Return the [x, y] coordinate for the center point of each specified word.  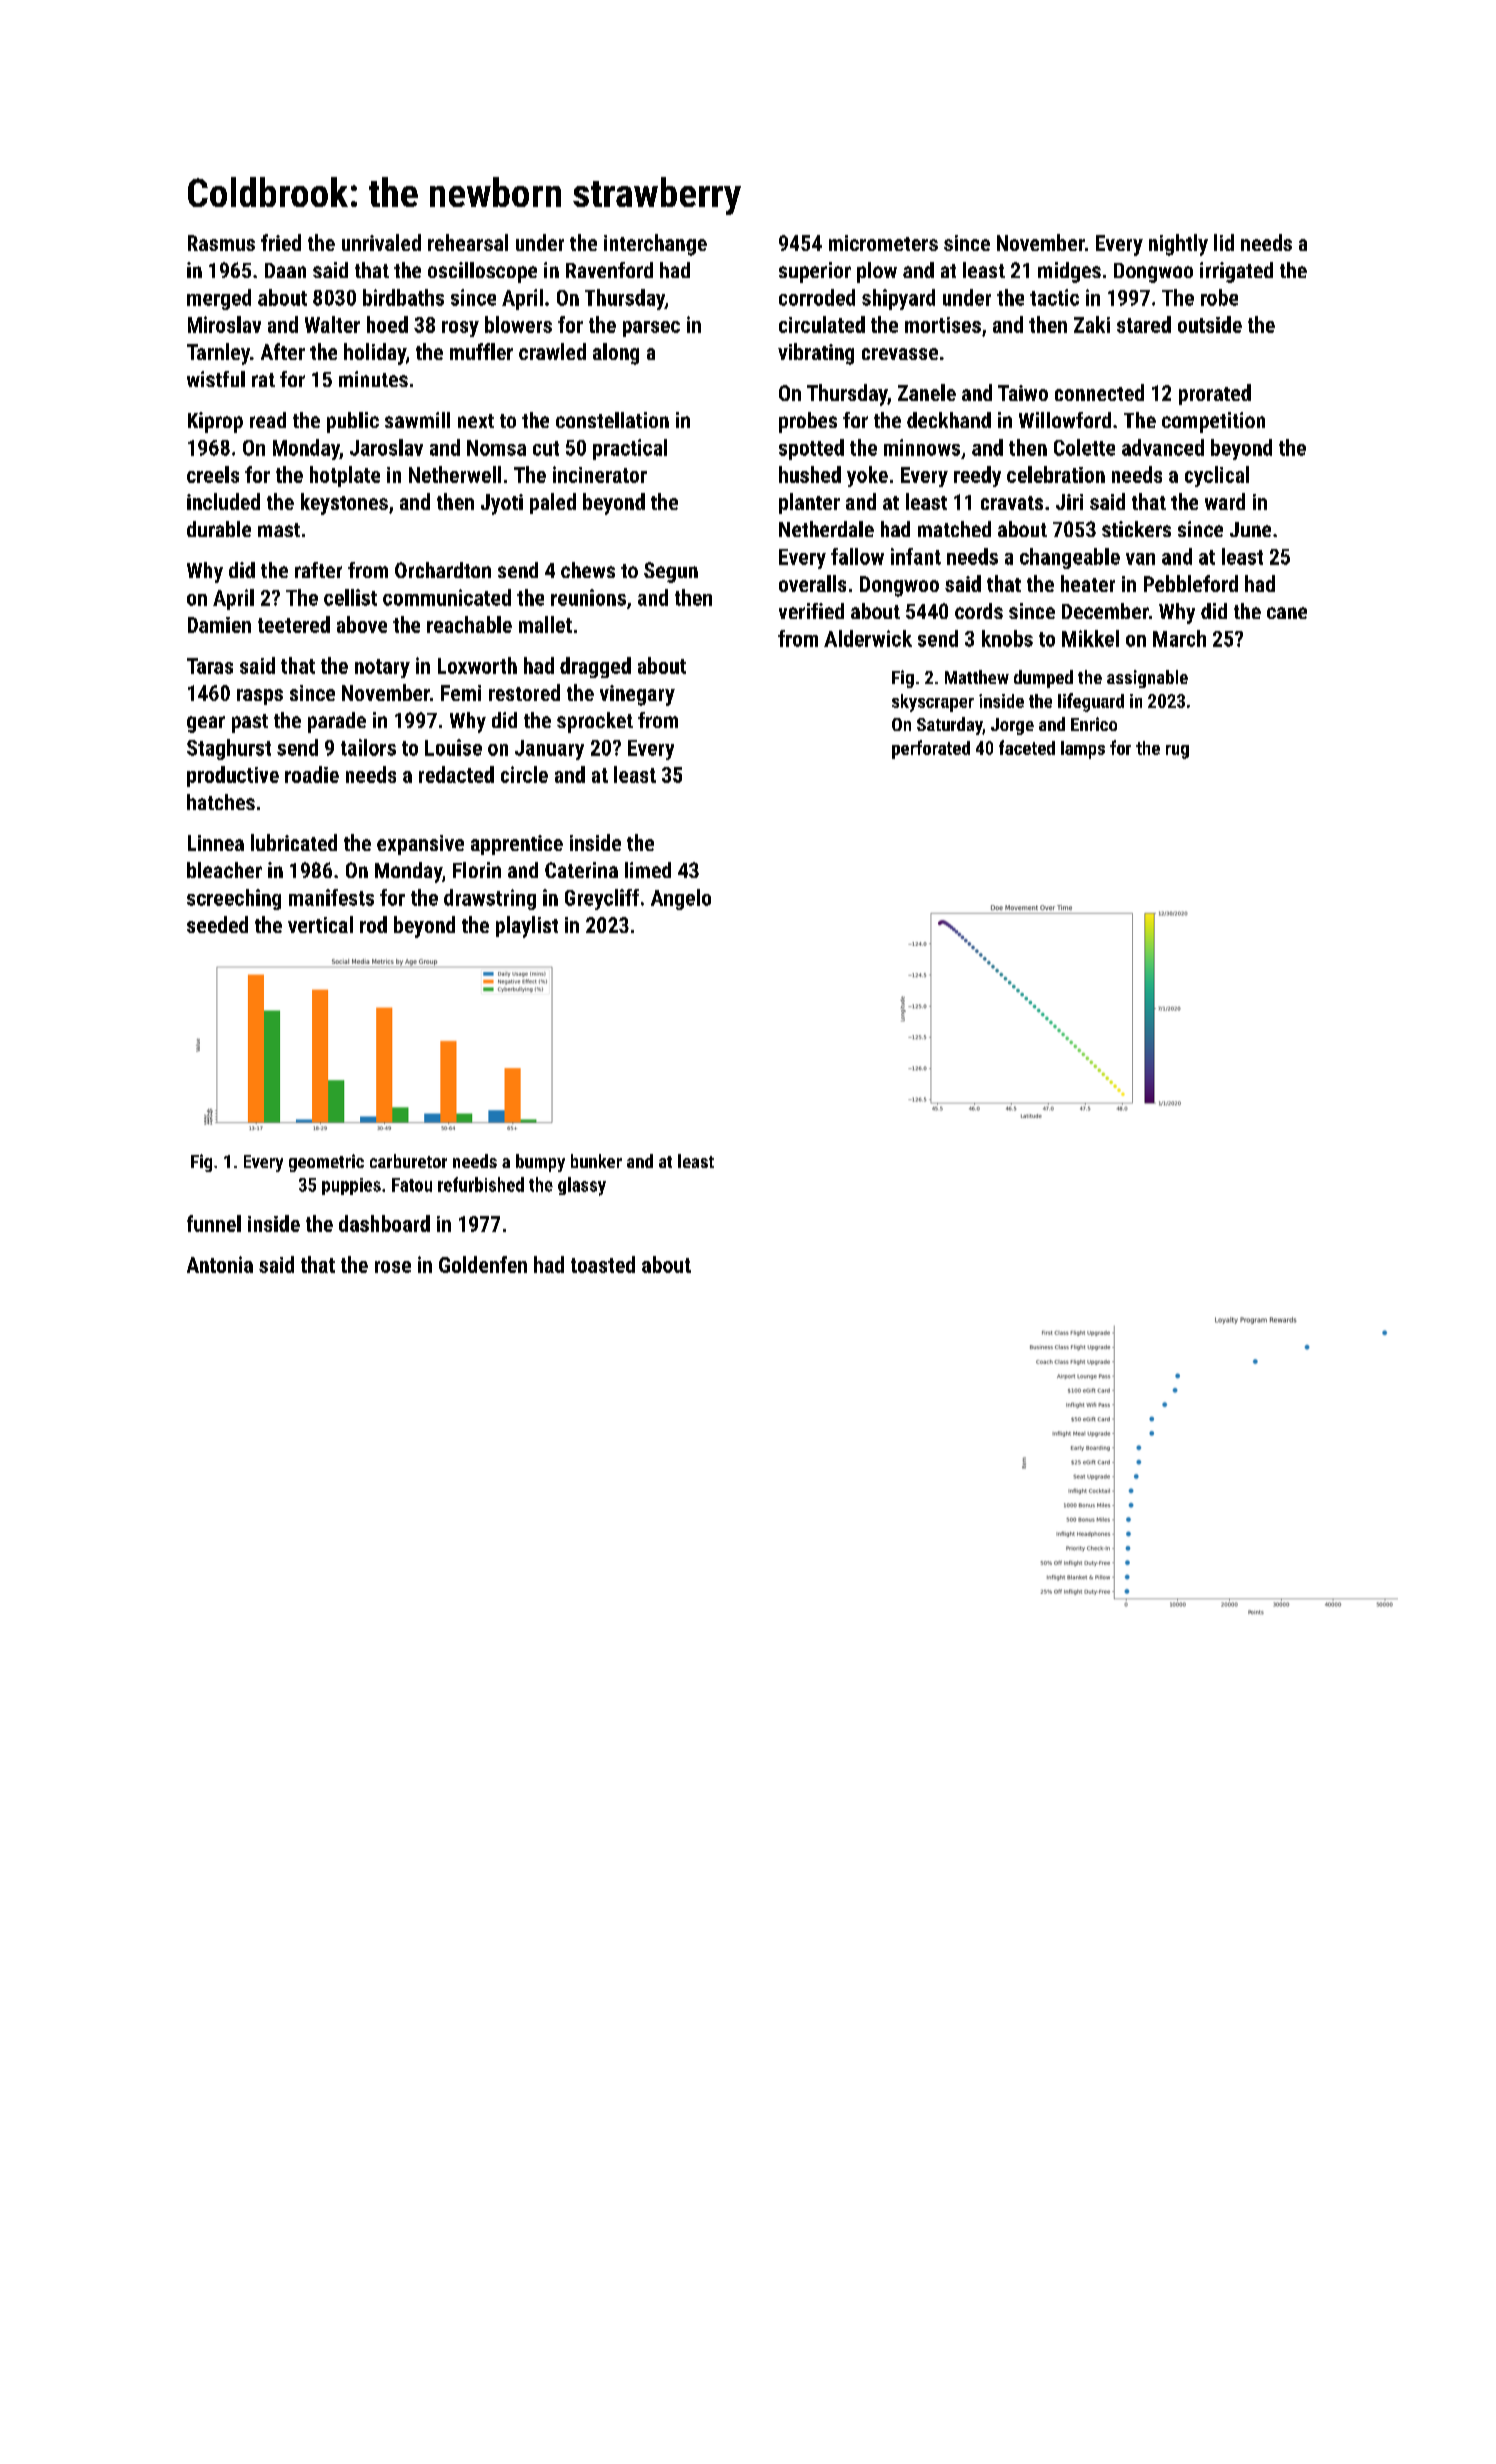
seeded [217, 924]
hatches [221, 802]
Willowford [1065, 420]
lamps [1083, 750]
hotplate [345, 476]
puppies [351, 1186]
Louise [453, 747]
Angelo [681, 899]
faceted [1027, 747]
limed [648, 870]
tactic [1054, 297]
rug [1177, 752]
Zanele [927, 392]
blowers [518, 324]
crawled [552, 351]
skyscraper [933, 703]
